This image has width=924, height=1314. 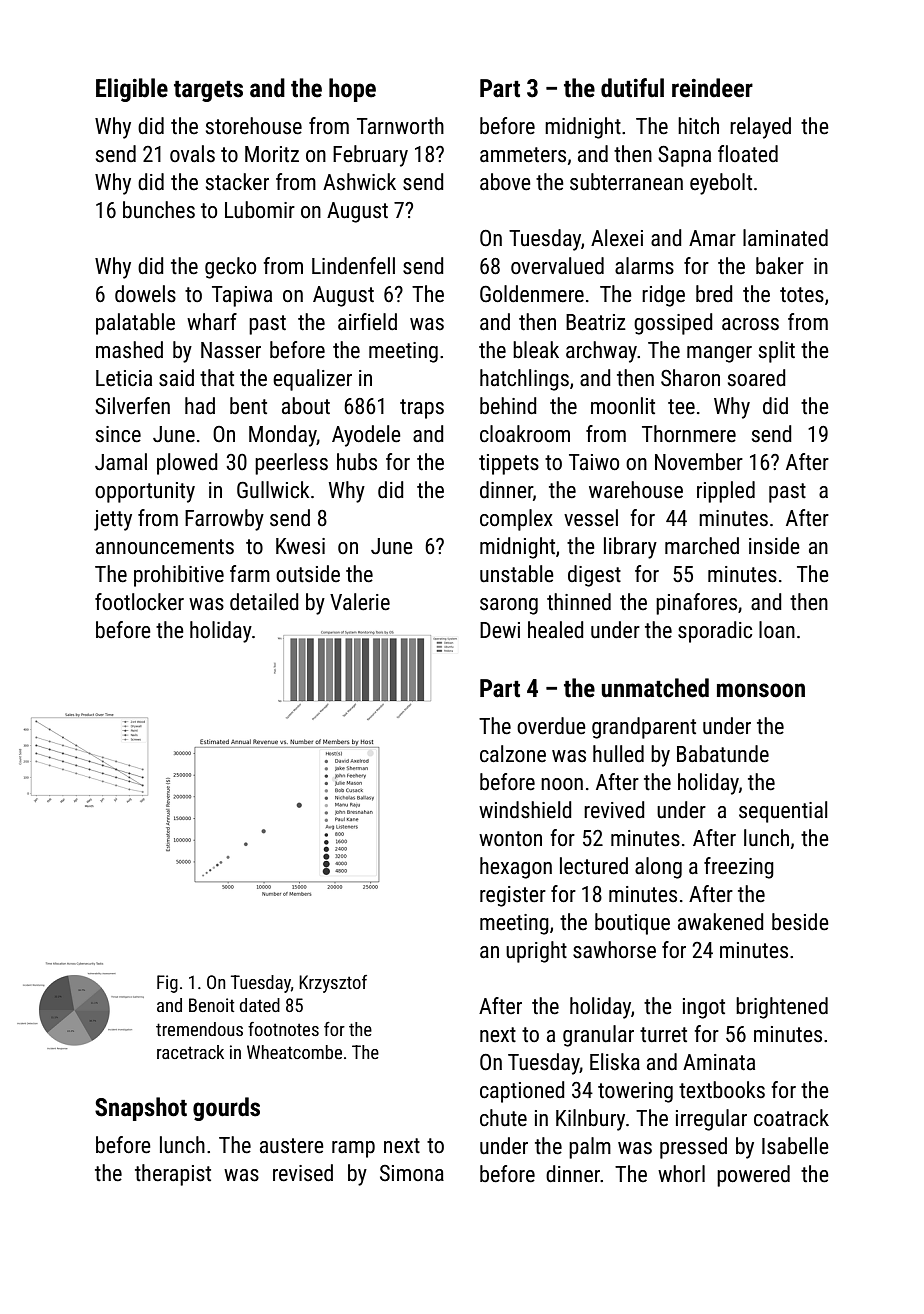 I want to click on Eligible, so click(x=132, y=90).
